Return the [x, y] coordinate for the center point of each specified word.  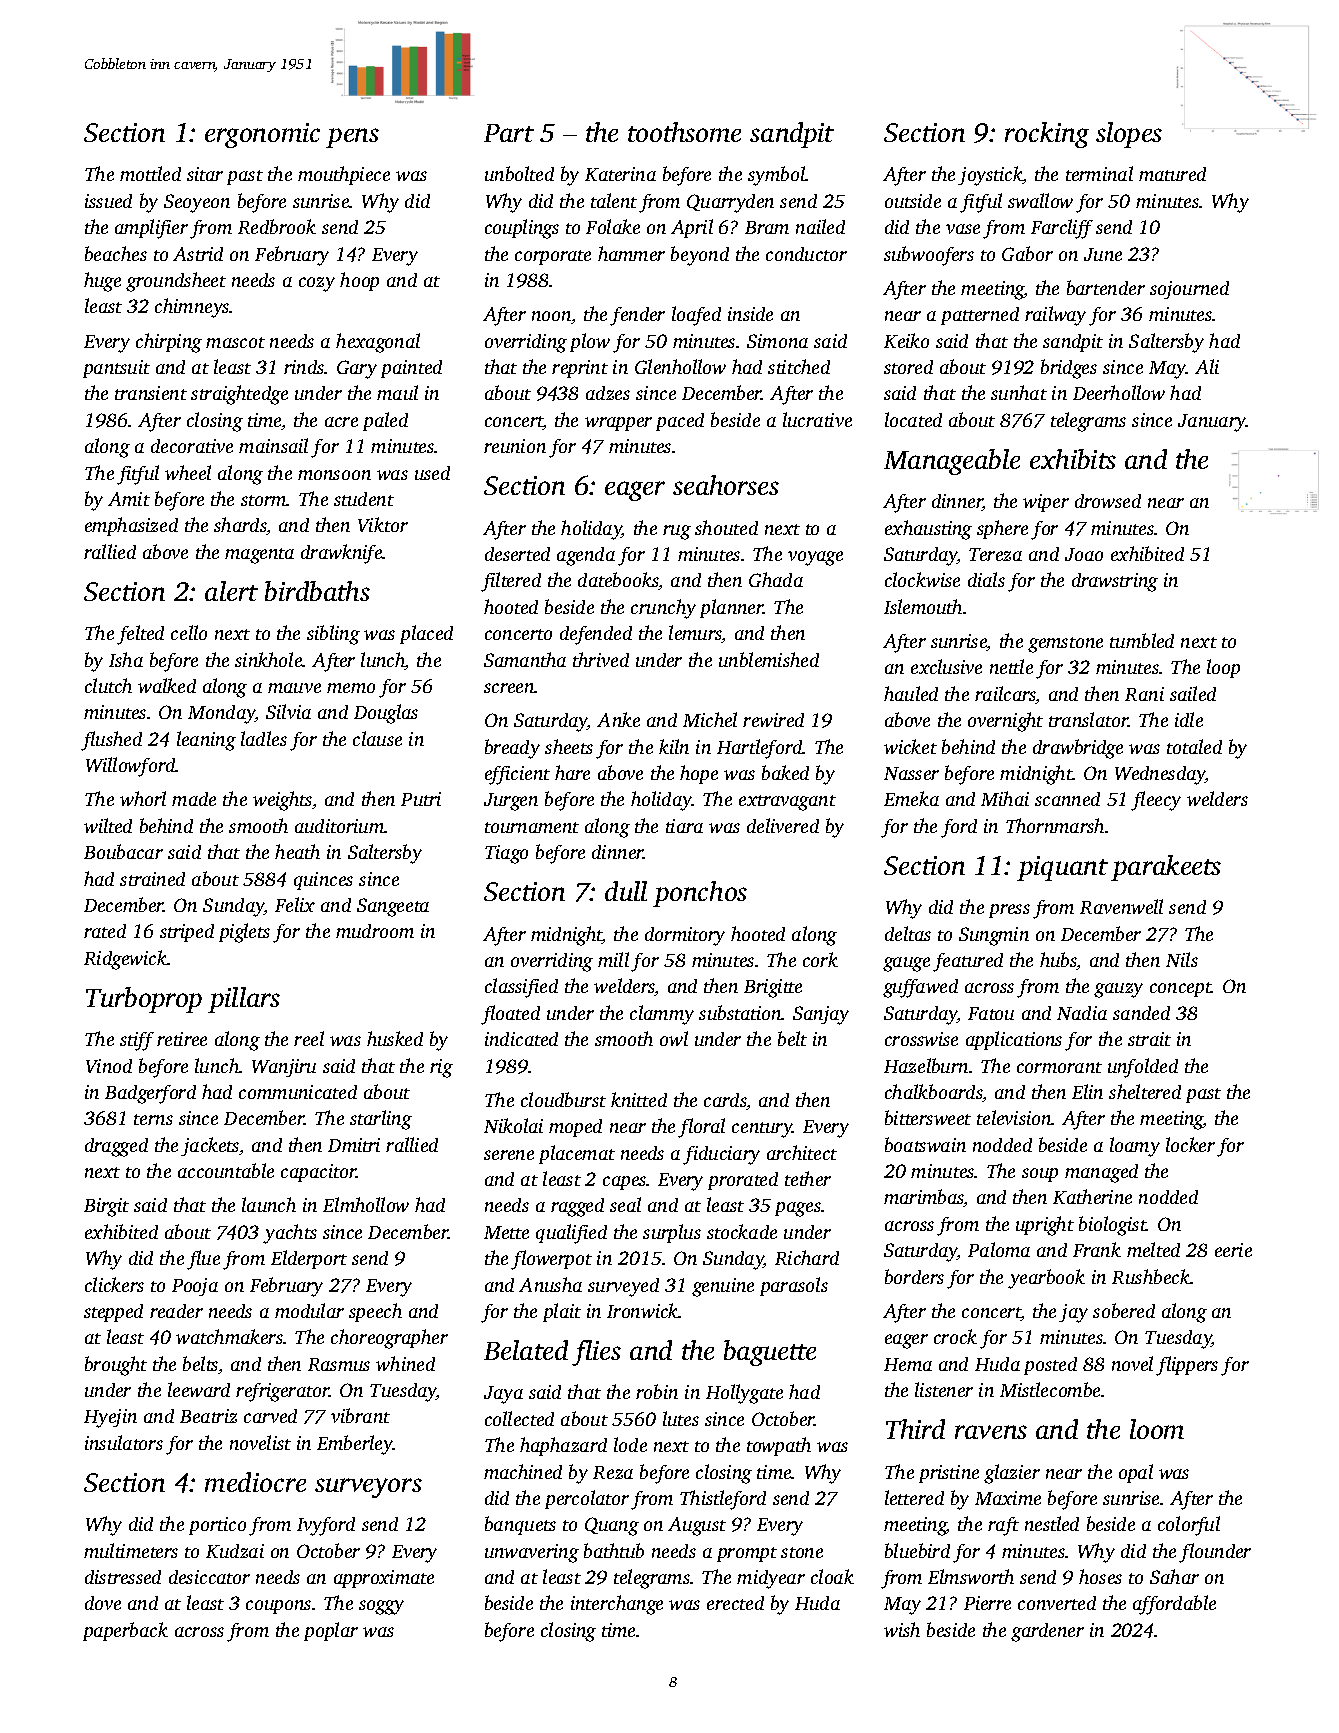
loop [1223, 668]
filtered [511, 582]
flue [203, 1260]
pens [352, 138]
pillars [244, 1000]
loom [1157, 1429]
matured [1172, 174]
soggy [381, 1607]
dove [103, 1603]
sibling [333, 635]
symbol [777, 176]
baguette [770, 1353]
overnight [1005, 722]
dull [626, 891]
